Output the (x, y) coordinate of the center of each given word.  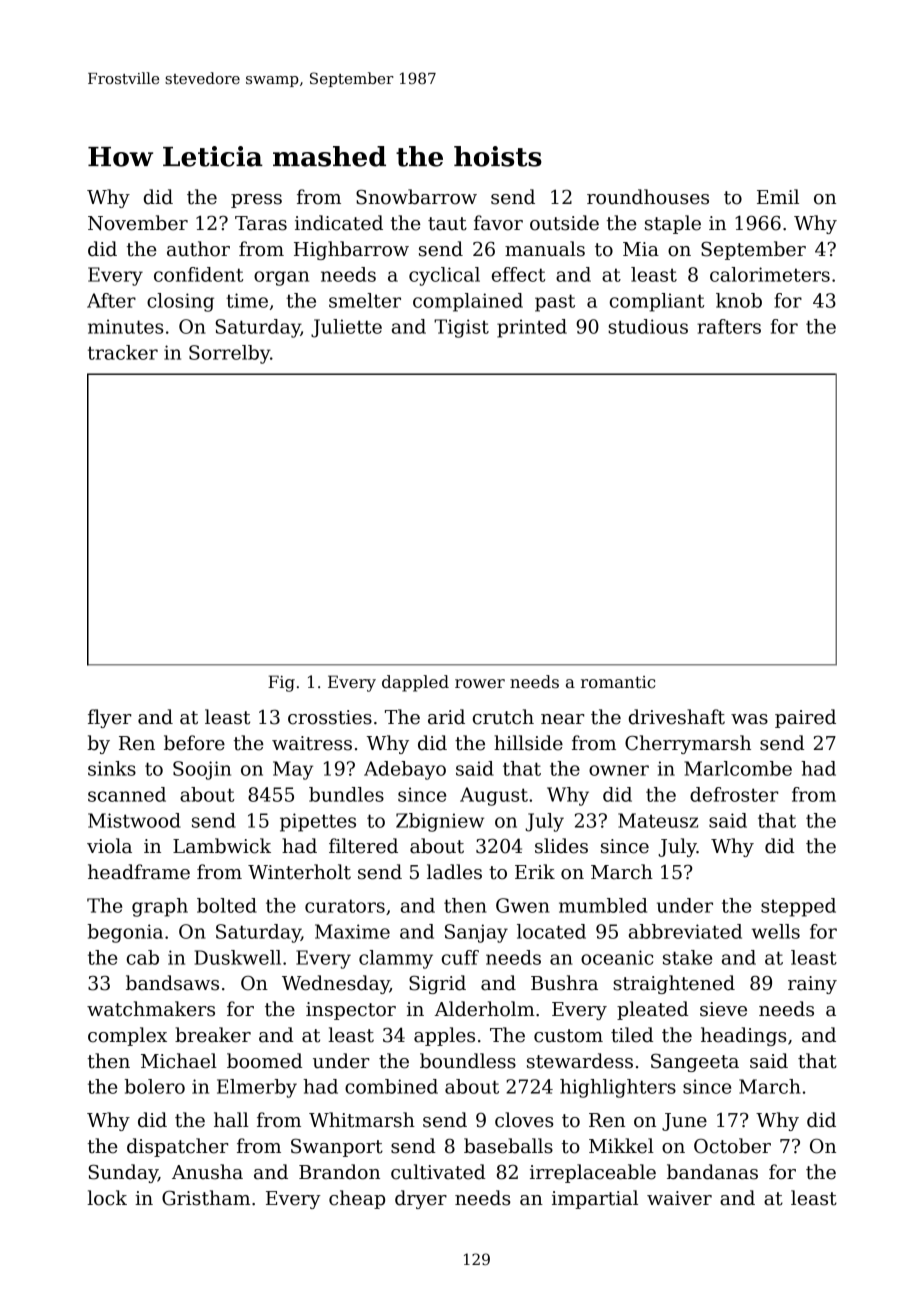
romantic (618, 682)
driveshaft (677, 717)
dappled (415, 683)
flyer (110, 718)
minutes (126, 326)
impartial (595, 1199)
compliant (657, 302)
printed (532, 328)
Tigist (461, 328)
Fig (281, 683)
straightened (674, 984)
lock (107, 1198)
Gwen (523, 905)
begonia (125, 933)
